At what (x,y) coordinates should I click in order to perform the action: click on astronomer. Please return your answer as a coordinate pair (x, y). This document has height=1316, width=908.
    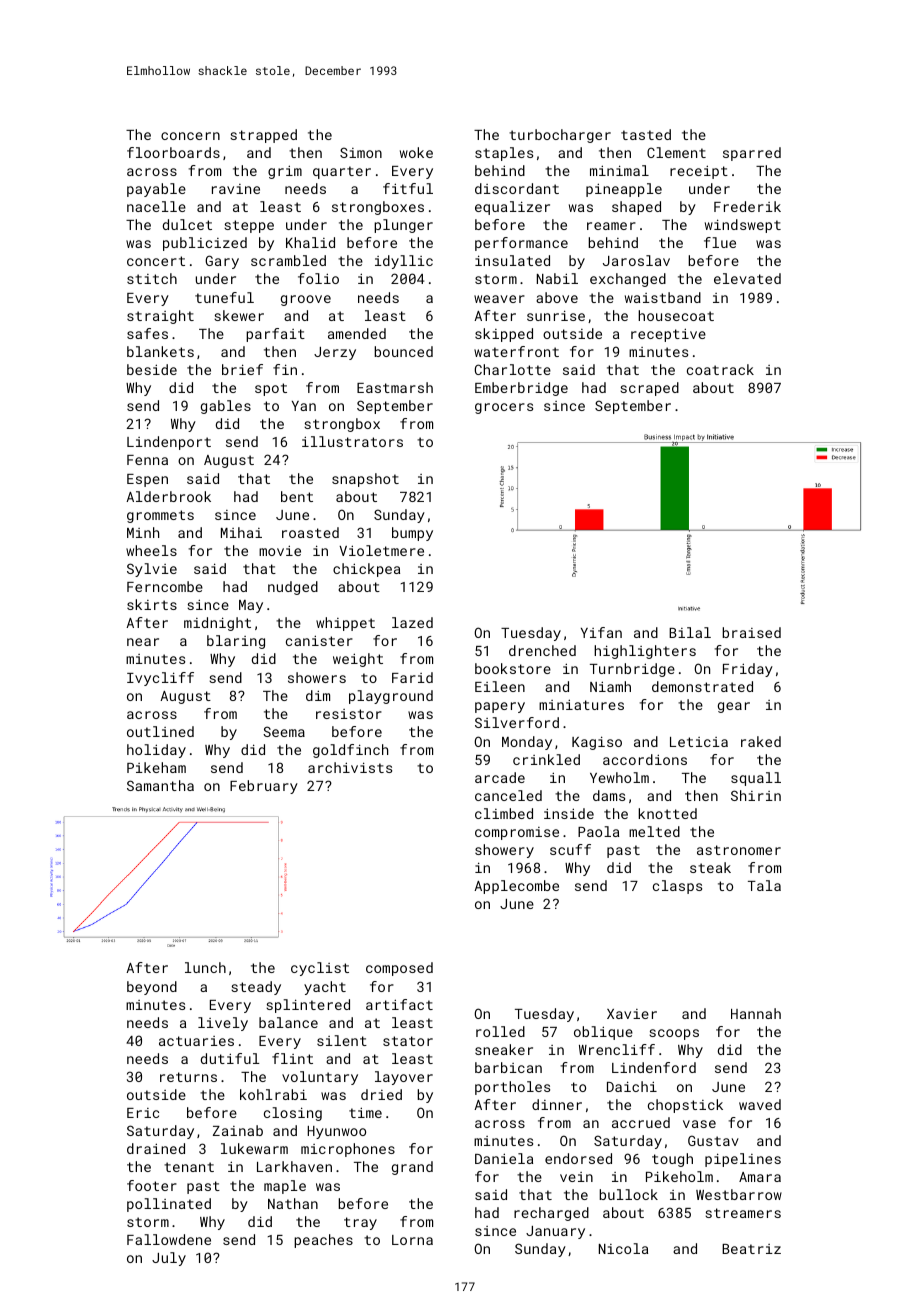
    Looking at the image, I should click on (739, 850).
